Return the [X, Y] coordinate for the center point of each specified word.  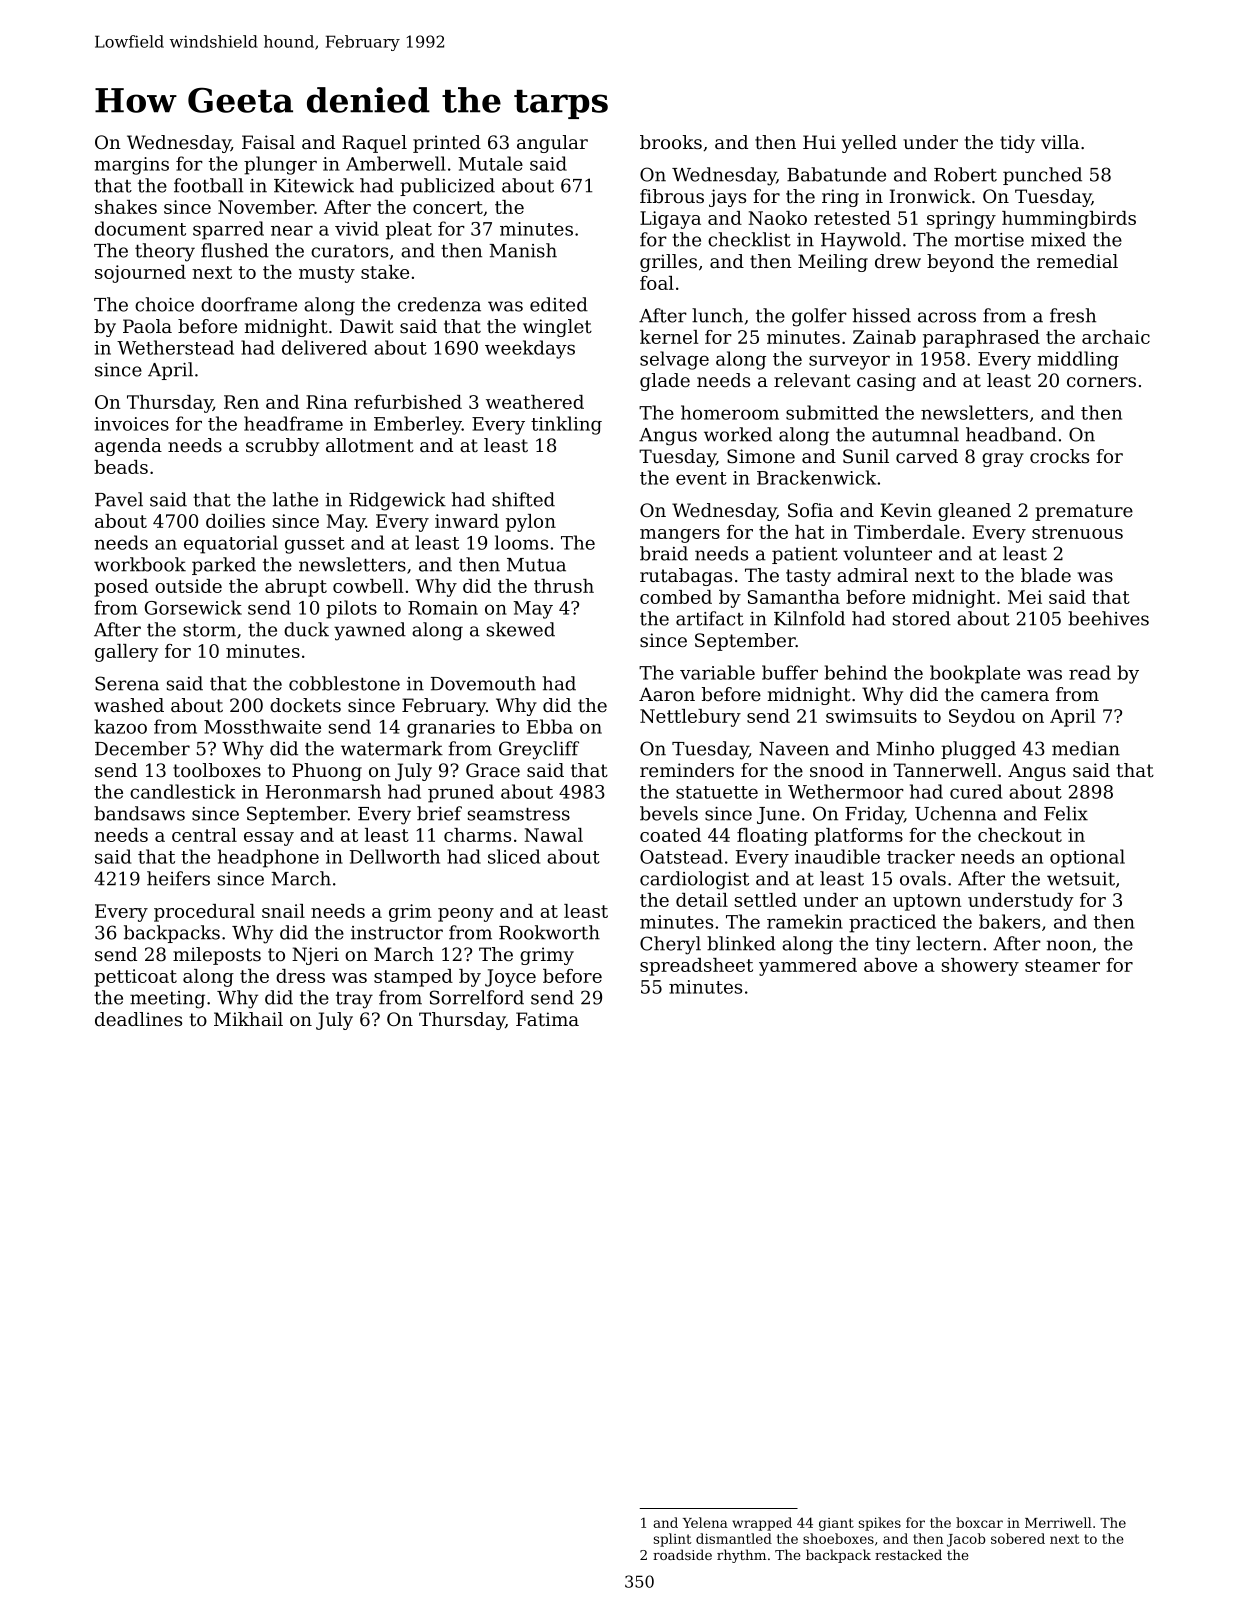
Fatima [547, 1019]
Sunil [866, 456]
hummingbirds [1069, 220]
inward [467, 521]
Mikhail [248, 1019]
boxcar [979, 1522]
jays [727, 198]
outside [188, 586]
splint [673, 1540]
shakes [126, 207]
